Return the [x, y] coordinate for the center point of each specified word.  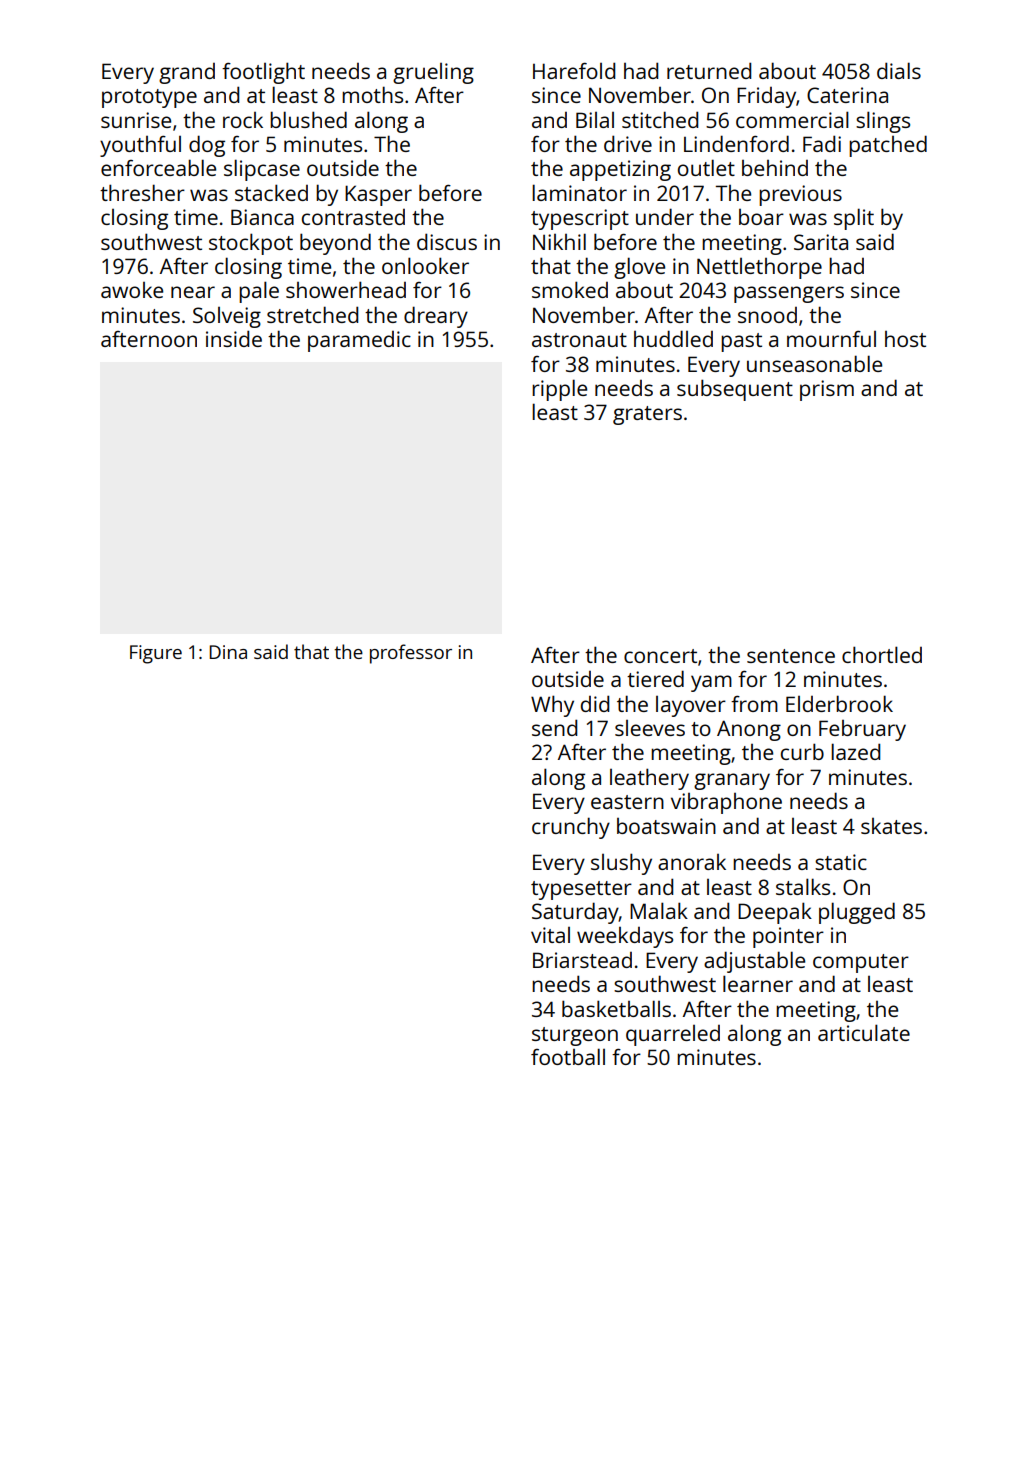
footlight [263, 73]
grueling [433, 73]
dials [899, 70]
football [568, 1056]
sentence [791, 656]
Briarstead [582, 960]
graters [647, 415]
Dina [228, 652]
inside [234, 338]
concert [660, 656]
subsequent [735, 390]
